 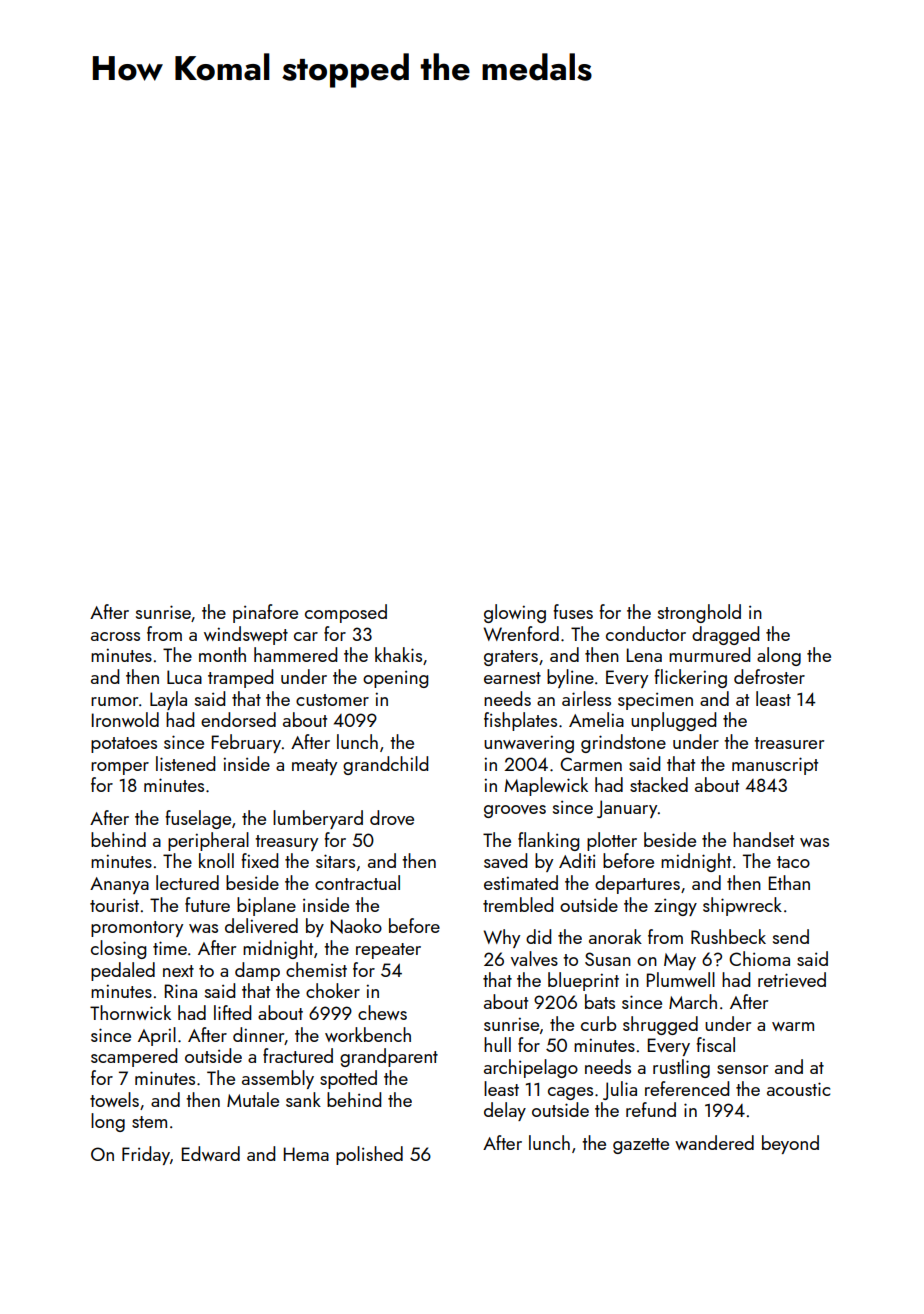 What do you see at coordinates (369, 1155) in the screenshot?
I see `polished` at bounding box center [369, 1155].
